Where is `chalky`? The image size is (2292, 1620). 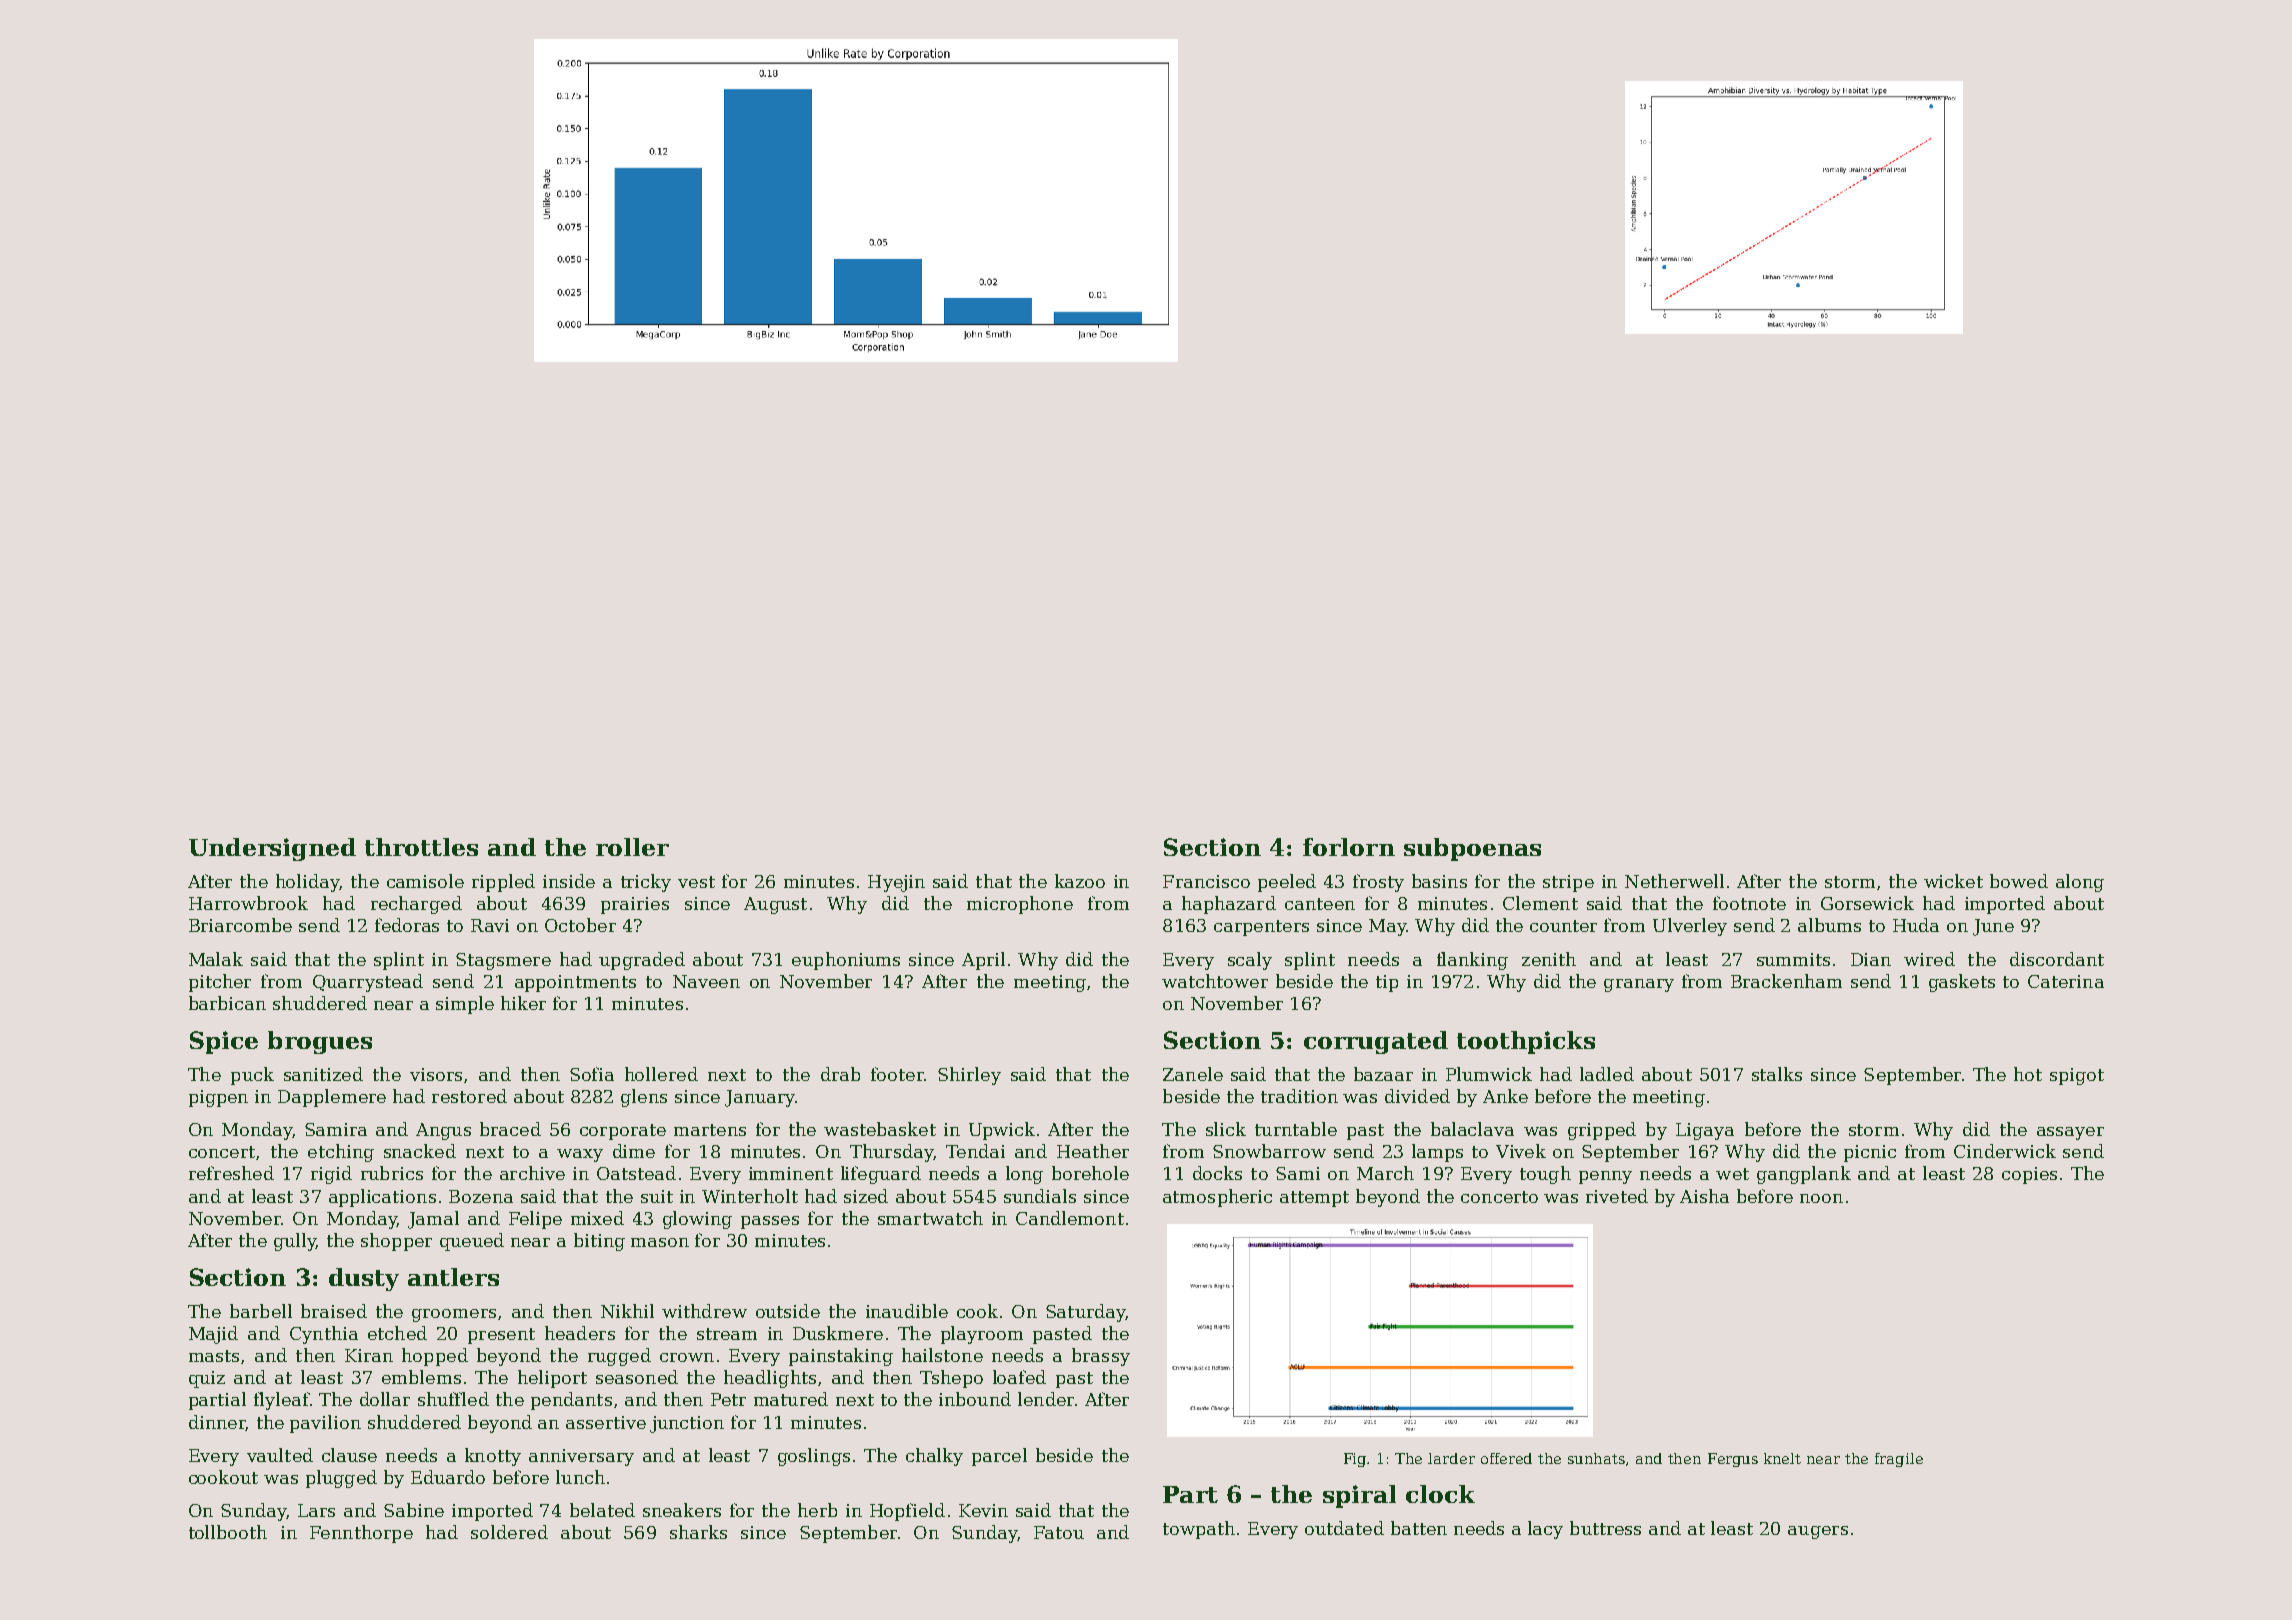
chalky is located at coordinates (934, 1457).
